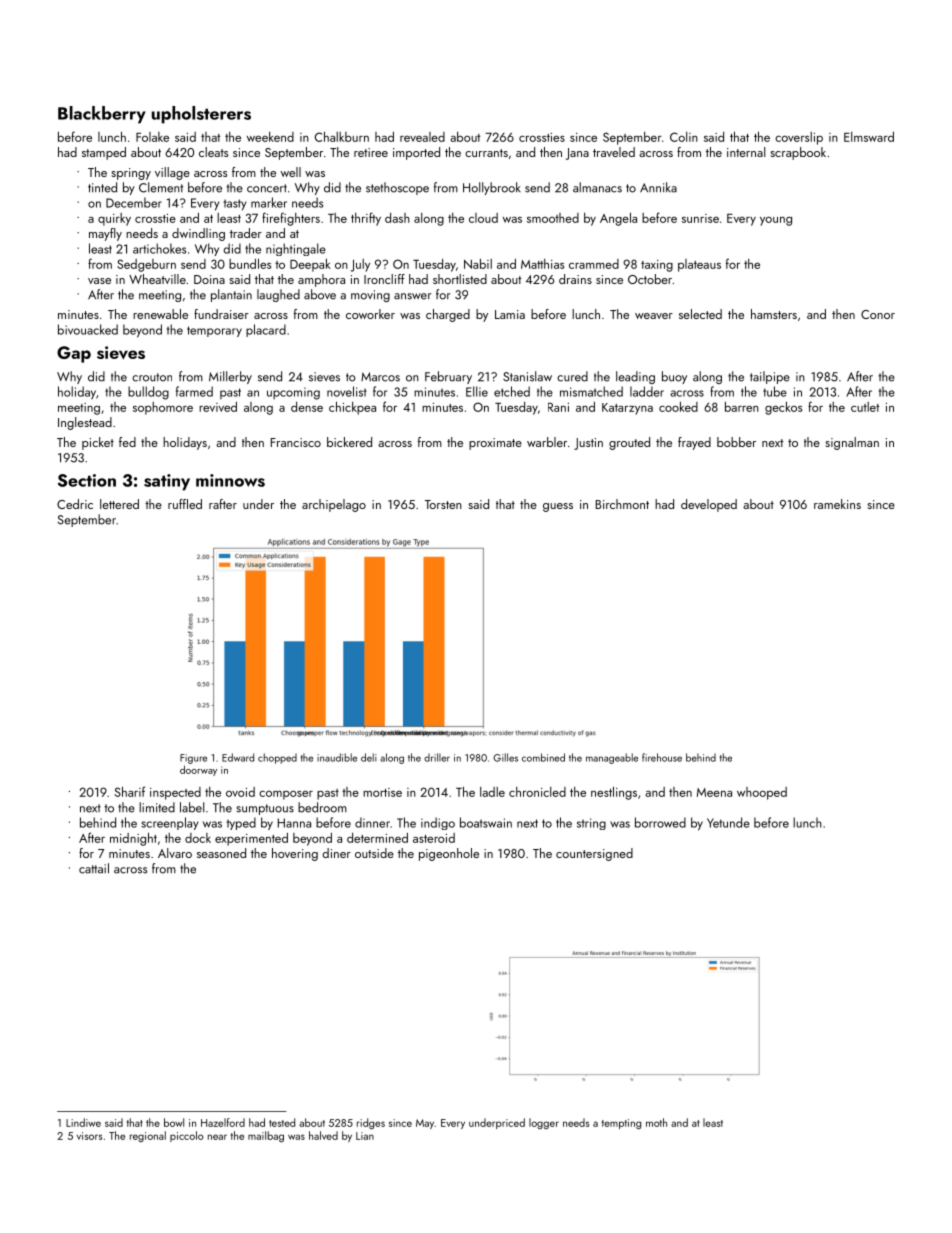 This document has height=1233, width=952. Describe the element at coordinates (449, 854) in the document. I see `pigeonhole` at that location.
